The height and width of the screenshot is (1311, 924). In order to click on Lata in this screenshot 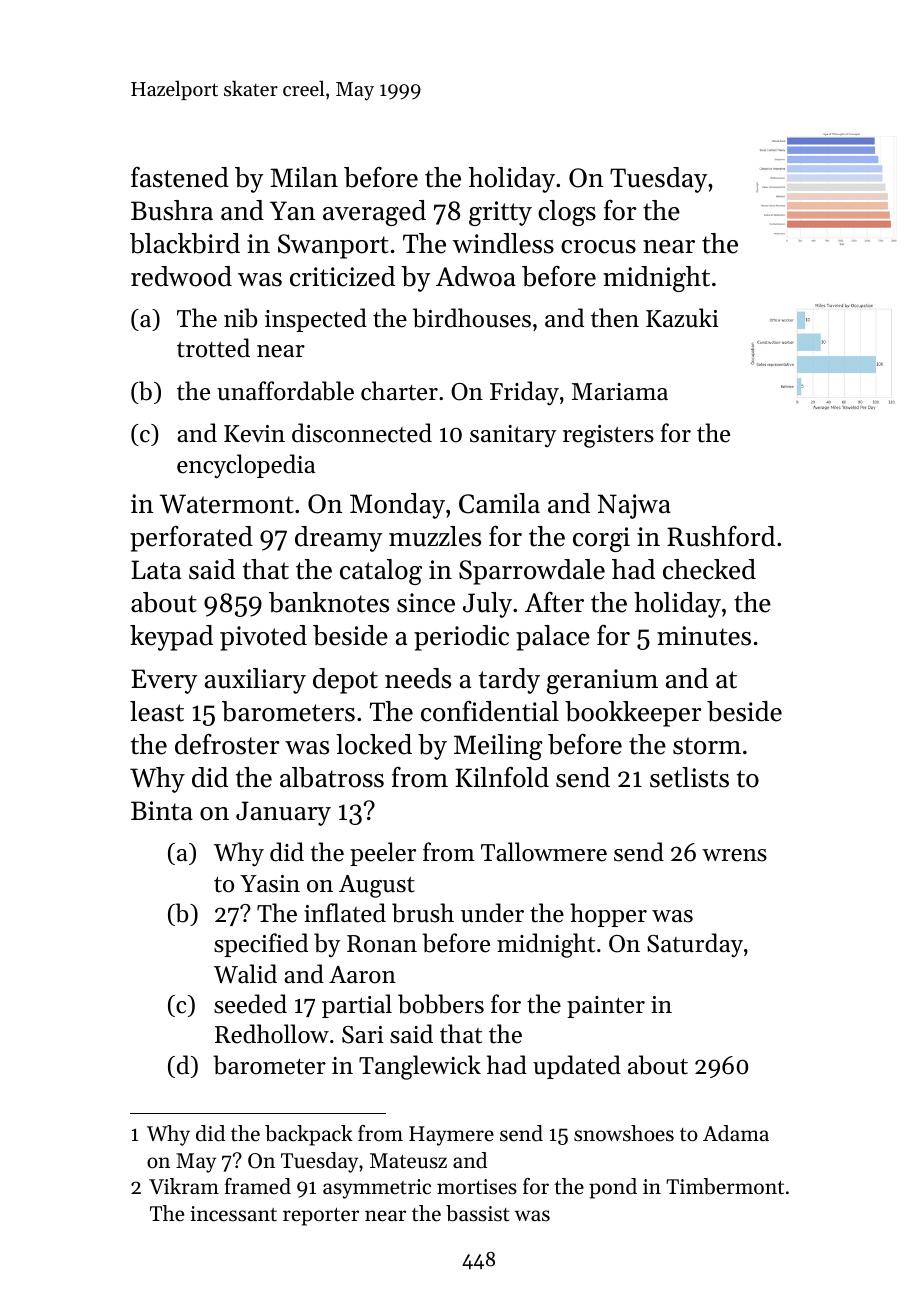, I will do `click(156, 570)`.
